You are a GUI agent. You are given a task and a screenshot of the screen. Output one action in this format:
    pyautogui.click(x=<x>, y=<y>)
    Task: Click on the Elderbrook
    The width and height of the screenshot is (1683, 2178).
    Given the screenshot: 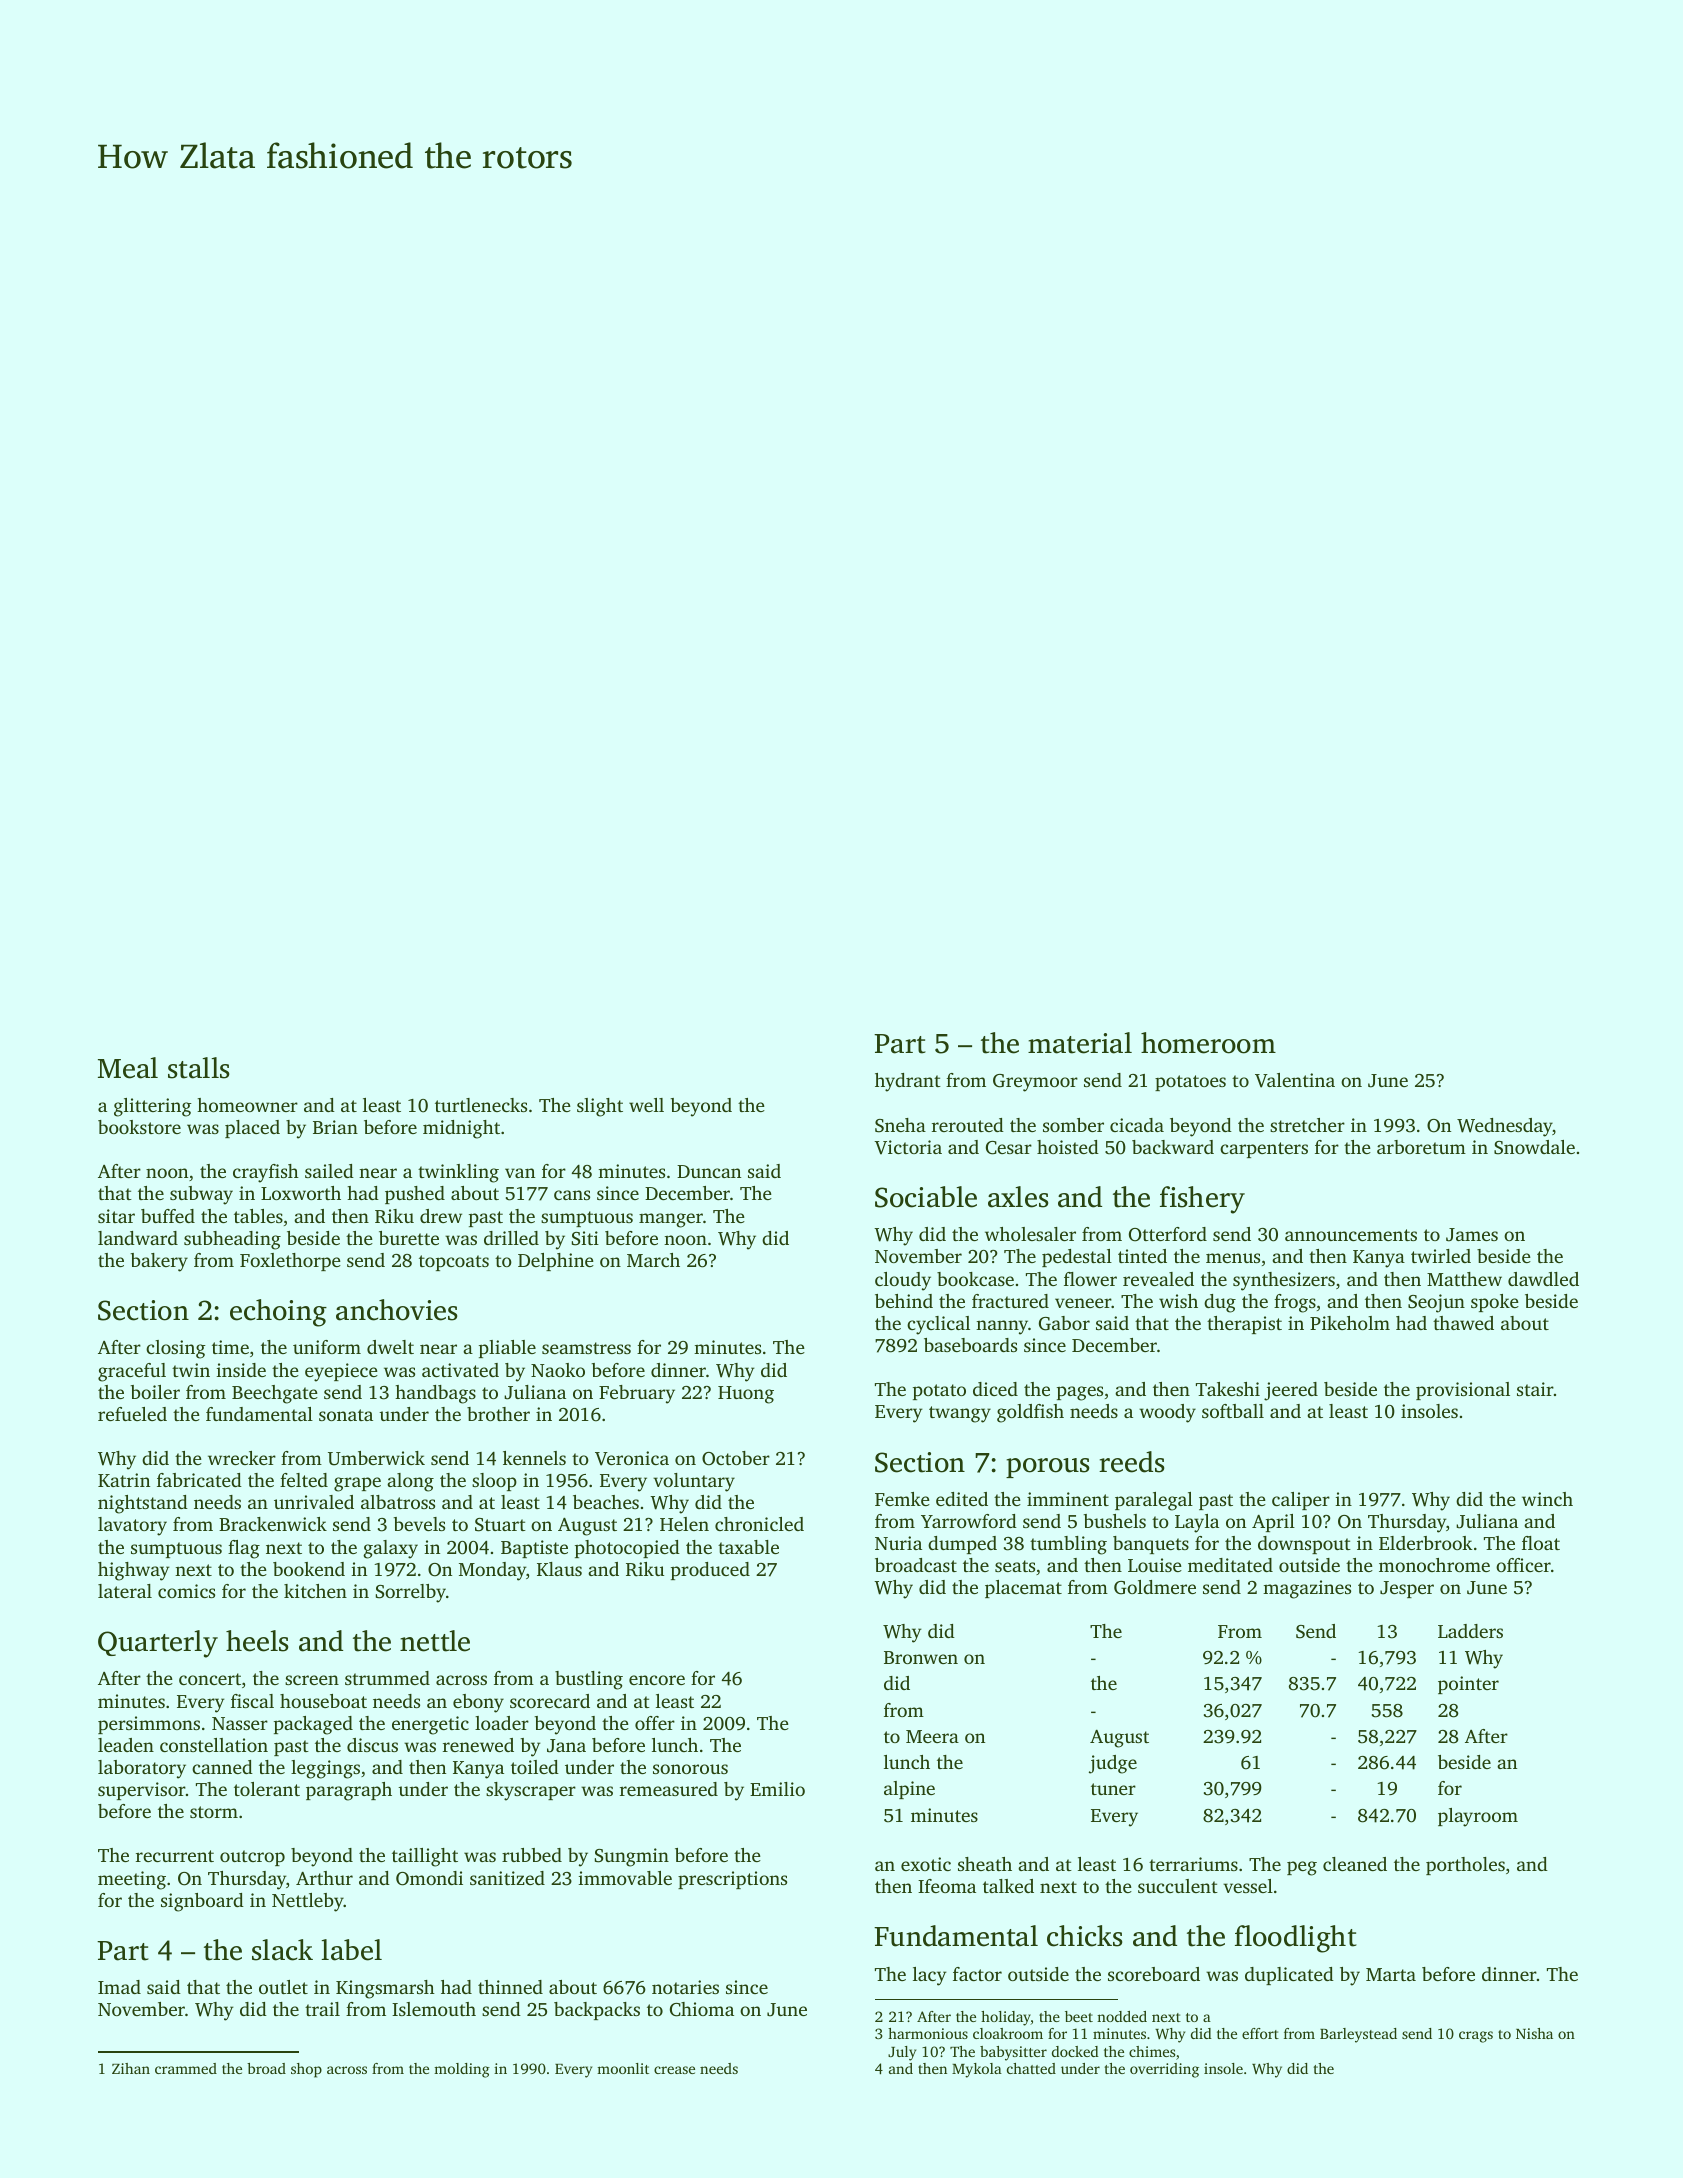 What is the action you would take?
    pyautogui.click(x=1426, y=1543)
